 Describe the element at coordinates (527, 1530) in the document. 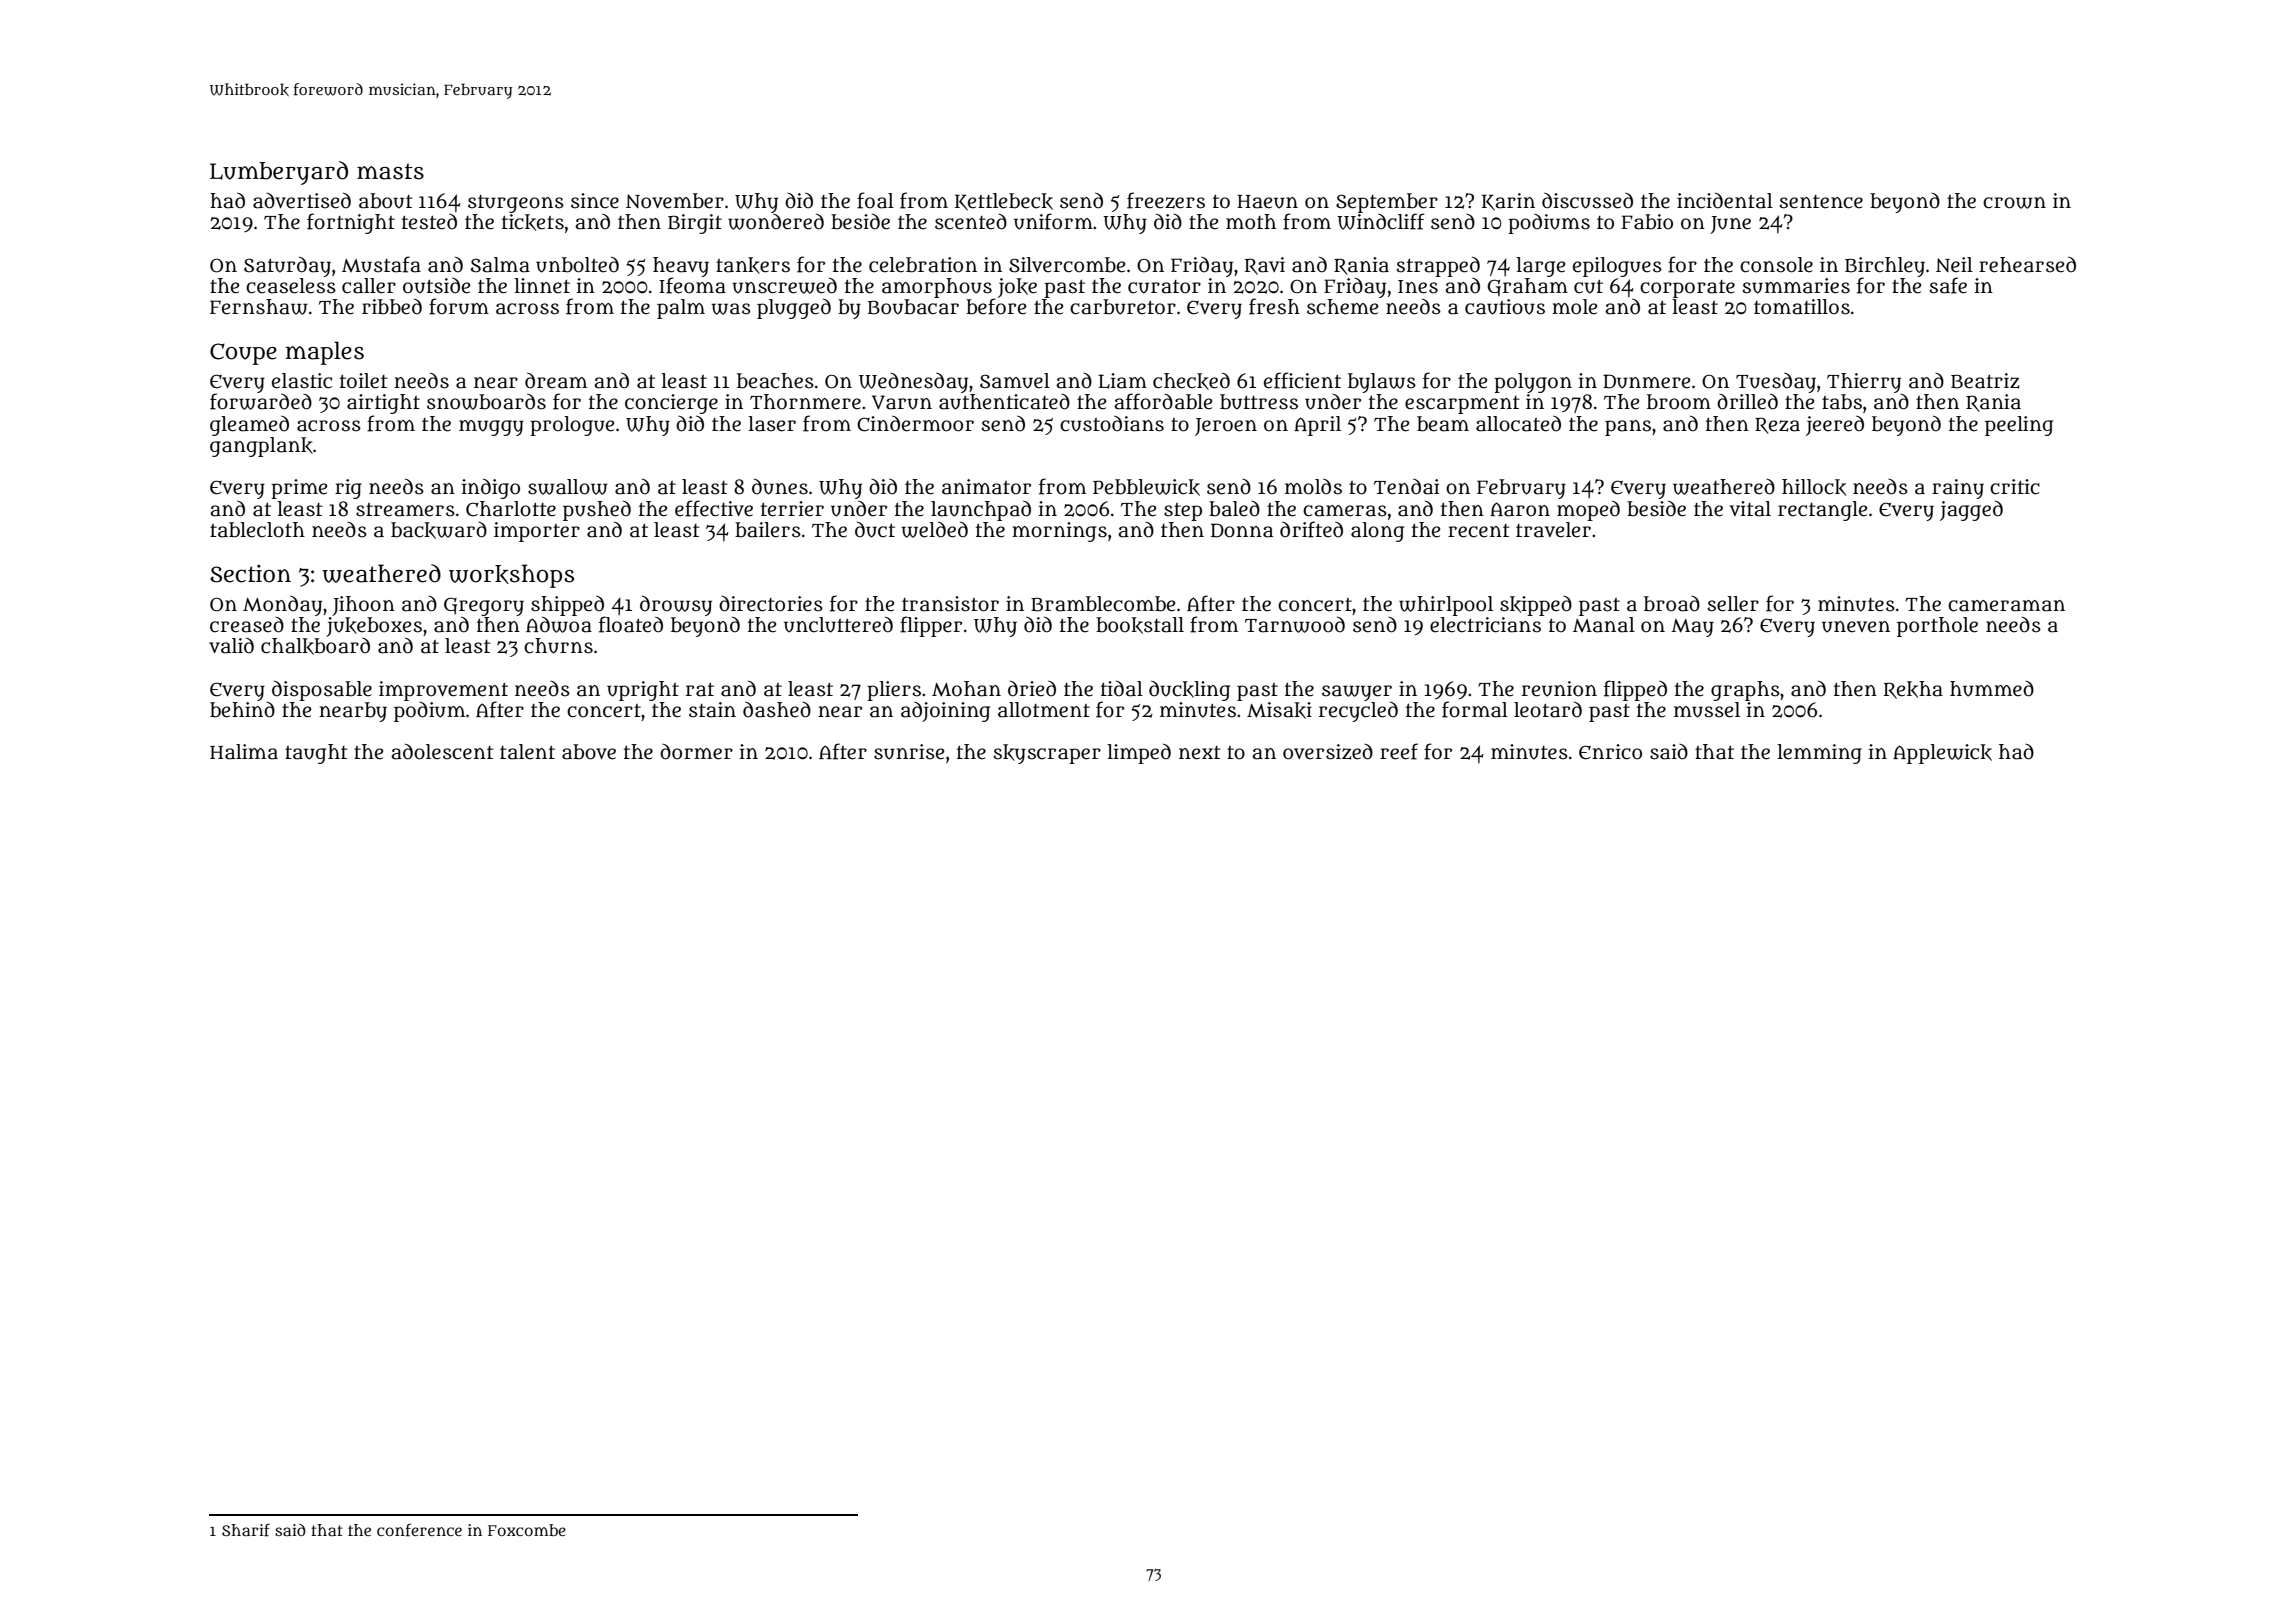

I see `Foxcombe` at that location.
